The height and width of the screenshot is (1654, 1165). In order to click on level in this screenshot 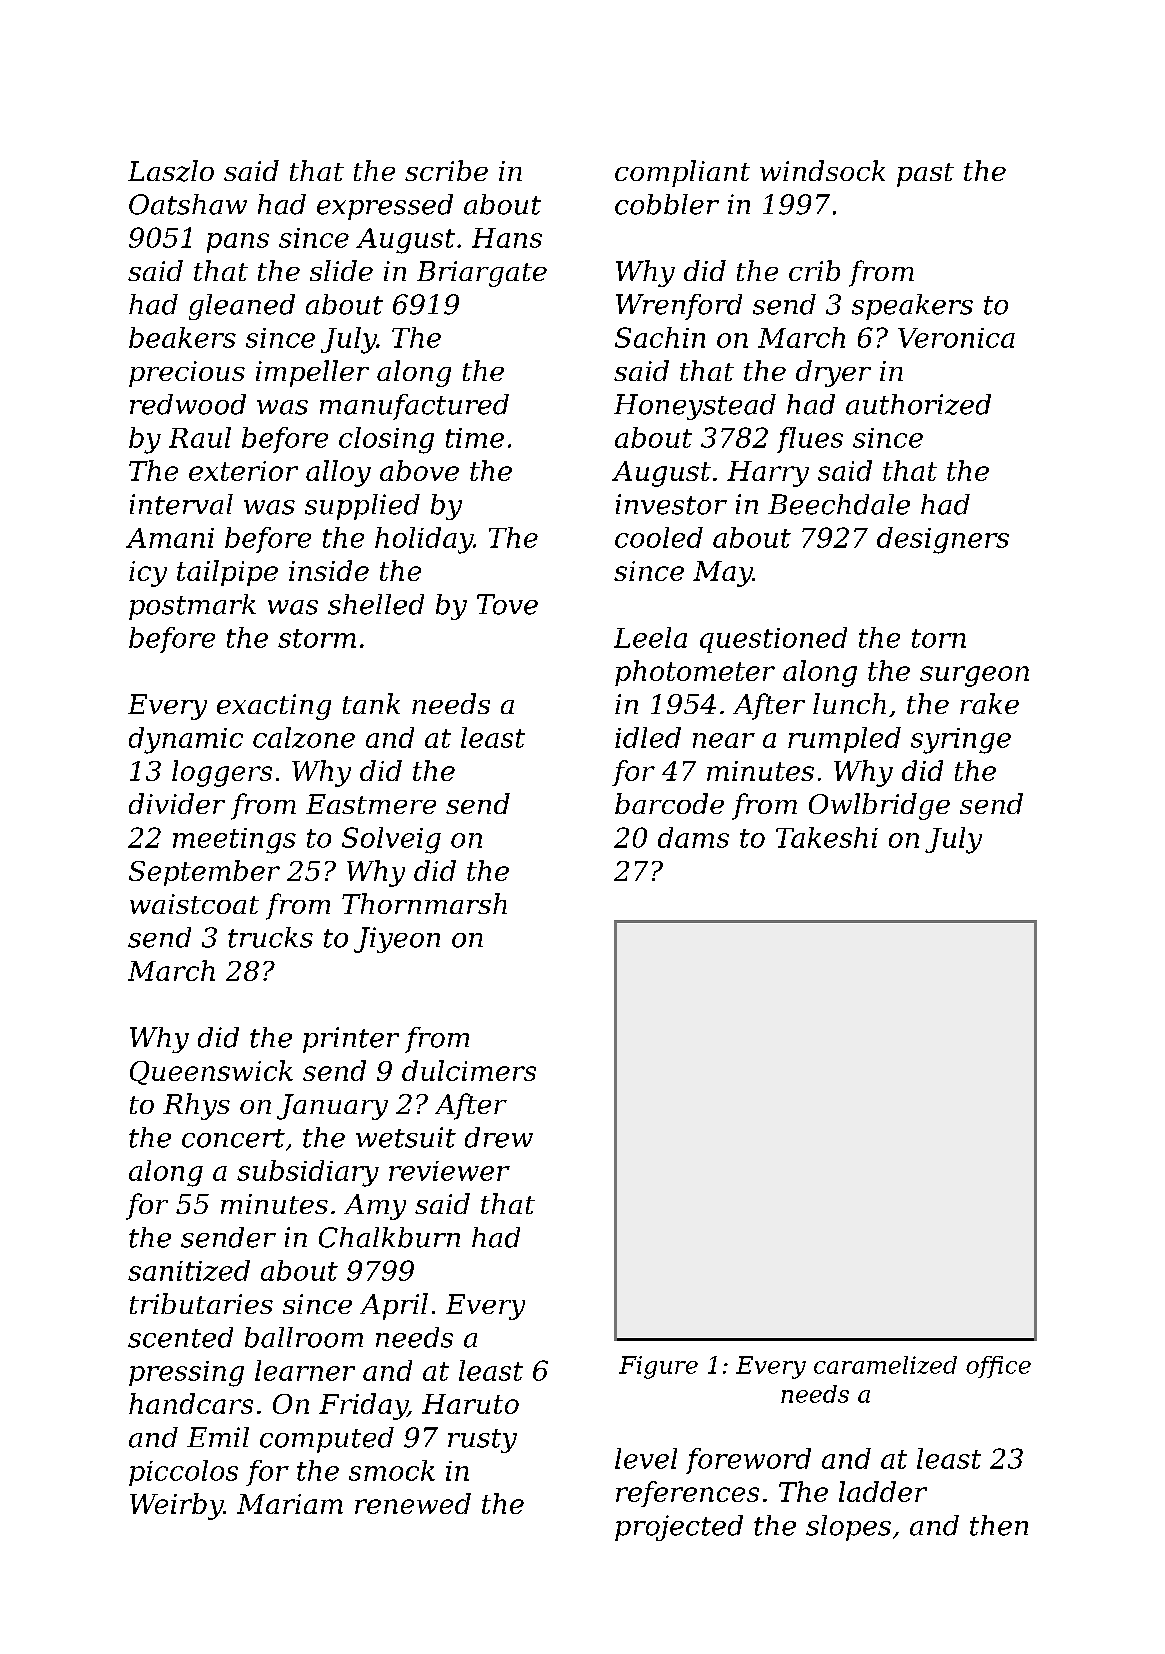, I will do `click(646, 1458)`.
